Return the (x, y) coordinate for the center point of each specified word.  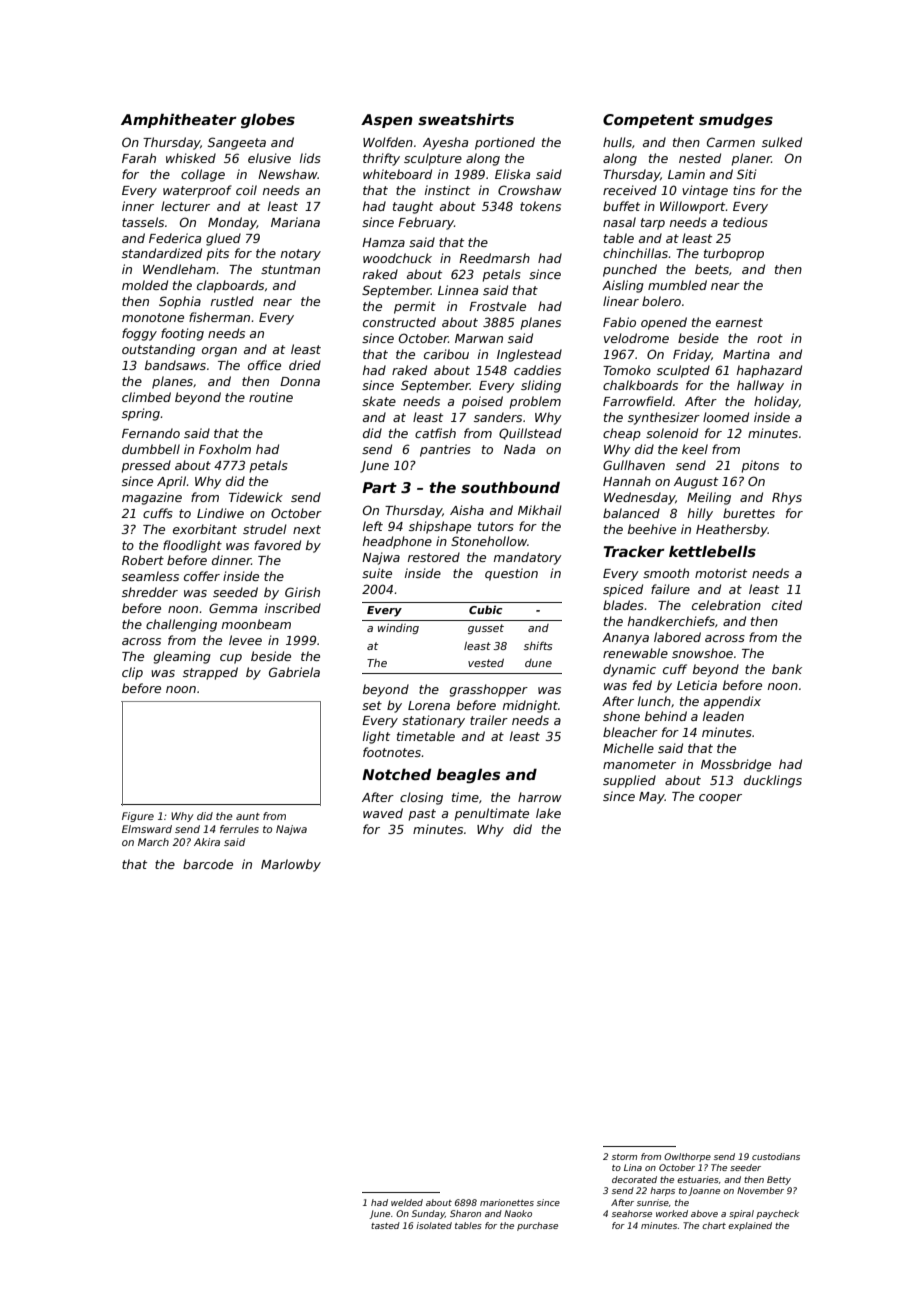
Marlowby (291, 865)
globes (268, 120)
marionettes (507, 1202)
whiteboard (397, 174)
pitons (760, 466)
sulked (782, 142)
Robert (143, 560)
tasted (385, 1225)
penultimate (491, 814)
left (373, 526)
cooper (720, 799)
